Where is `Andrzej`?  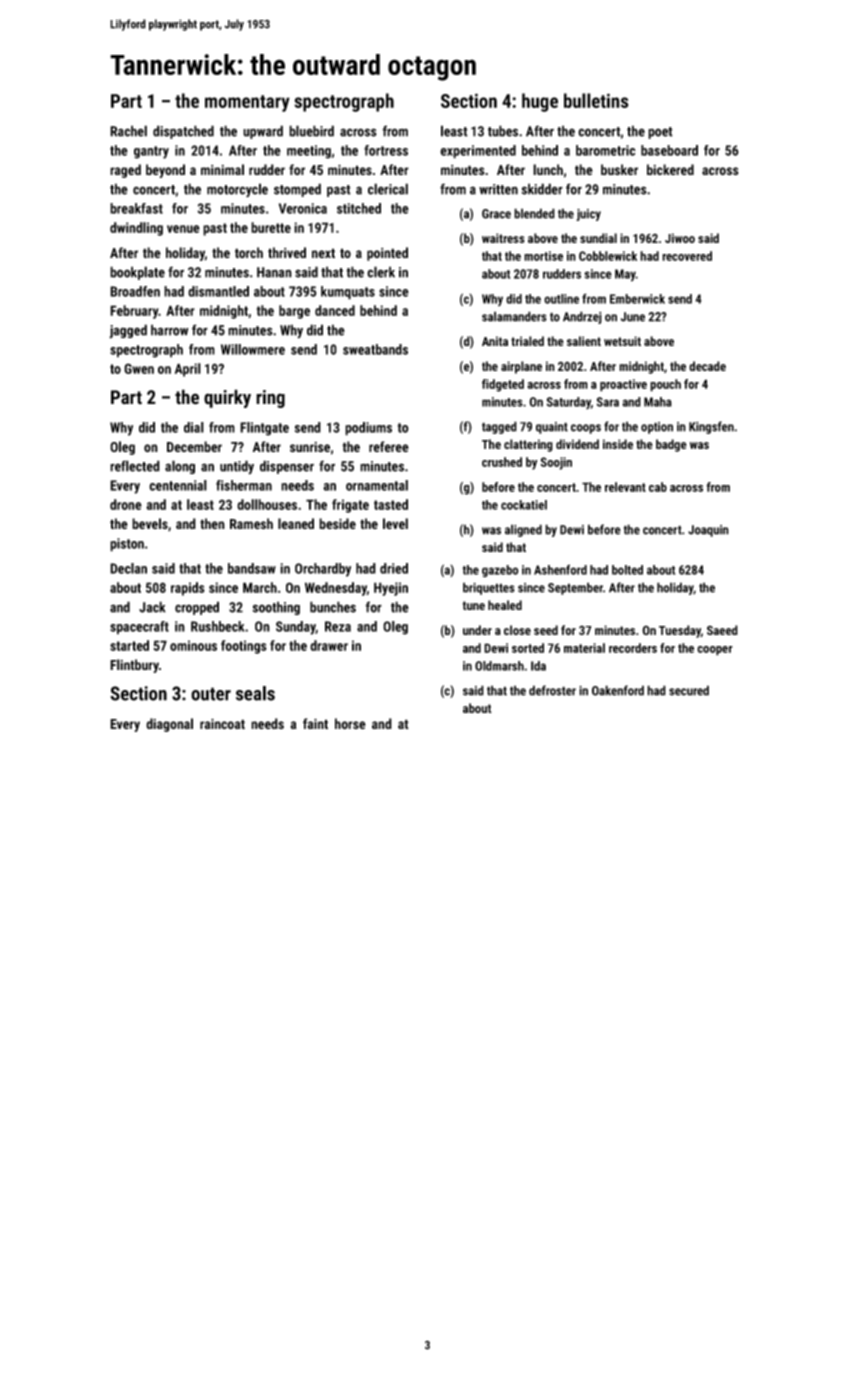 Andrzej is located at coordinates (582, 317).
